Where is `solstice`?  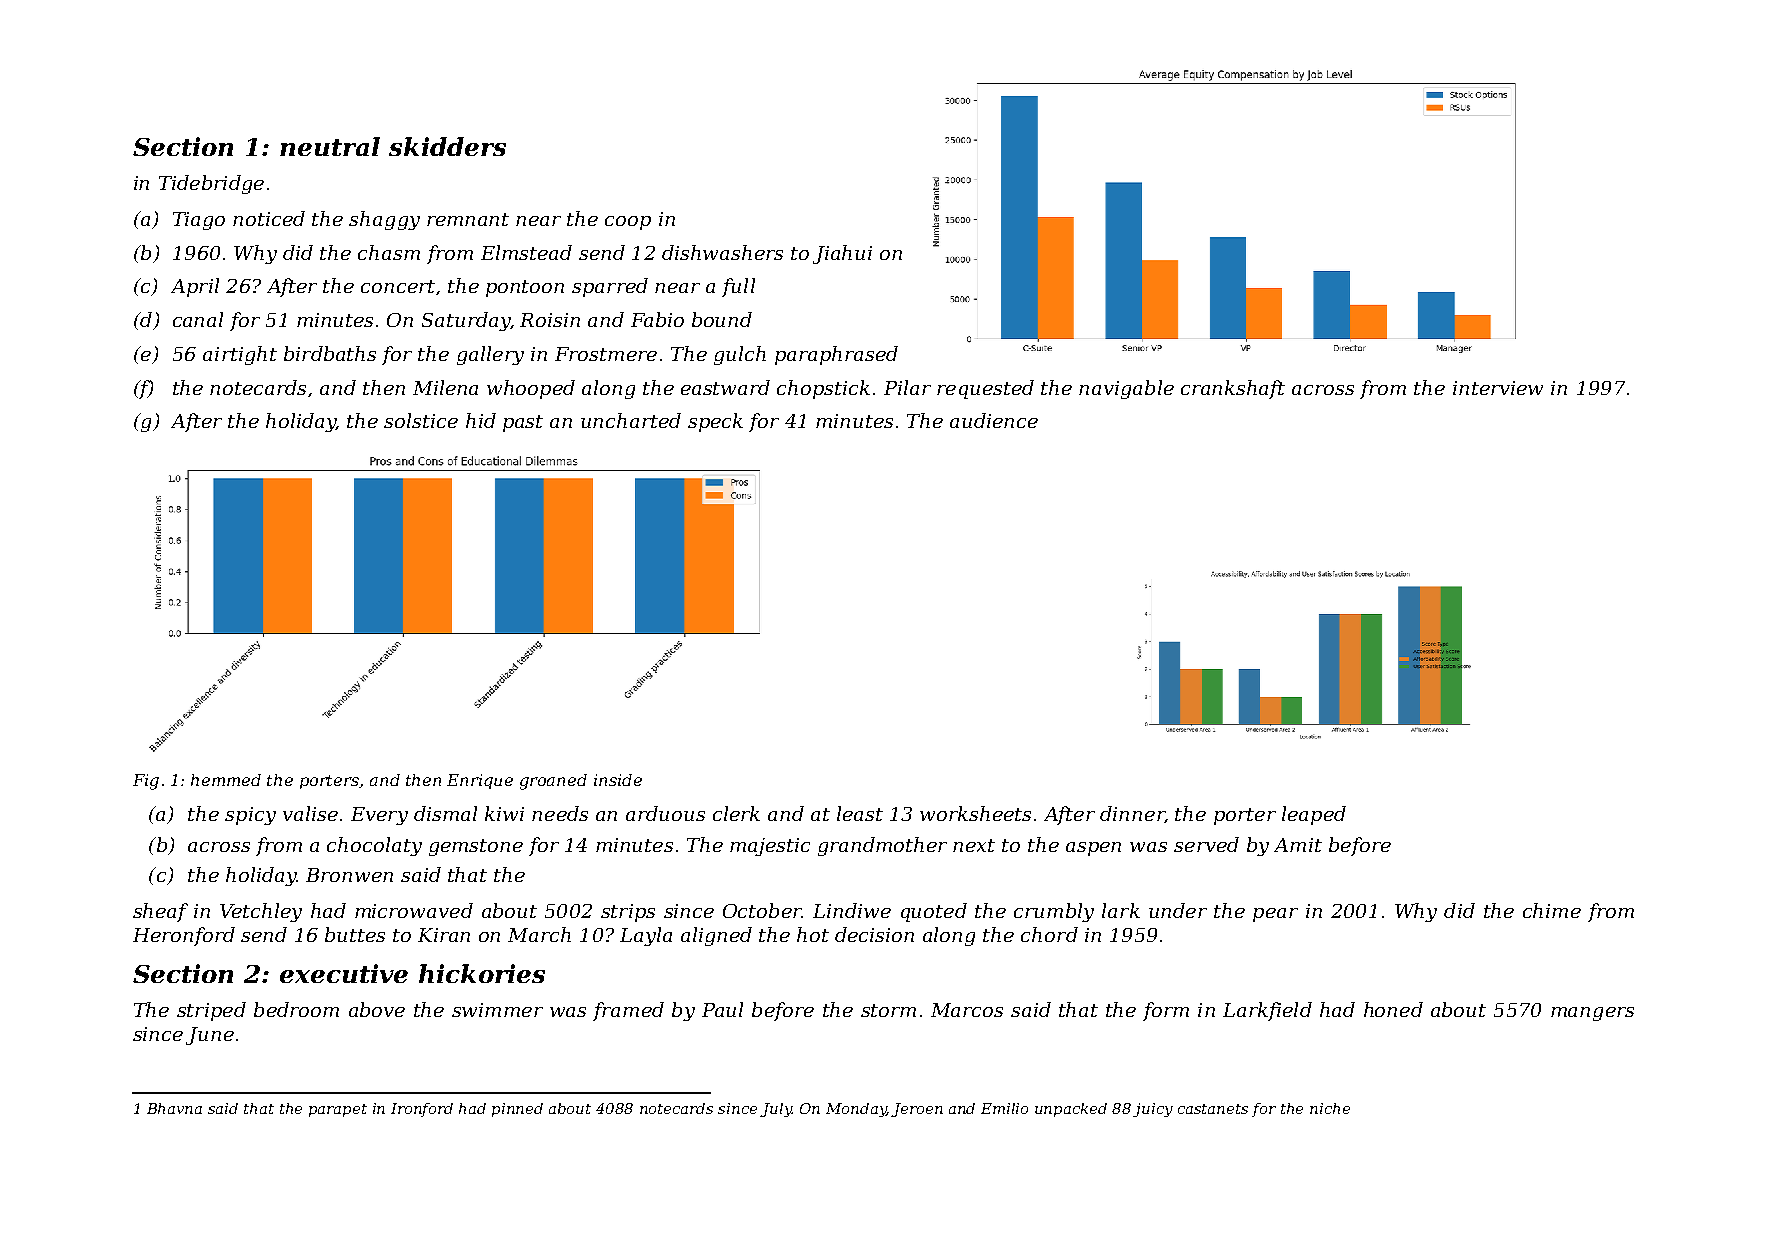 solstice is located at coordinates (421, 420).
